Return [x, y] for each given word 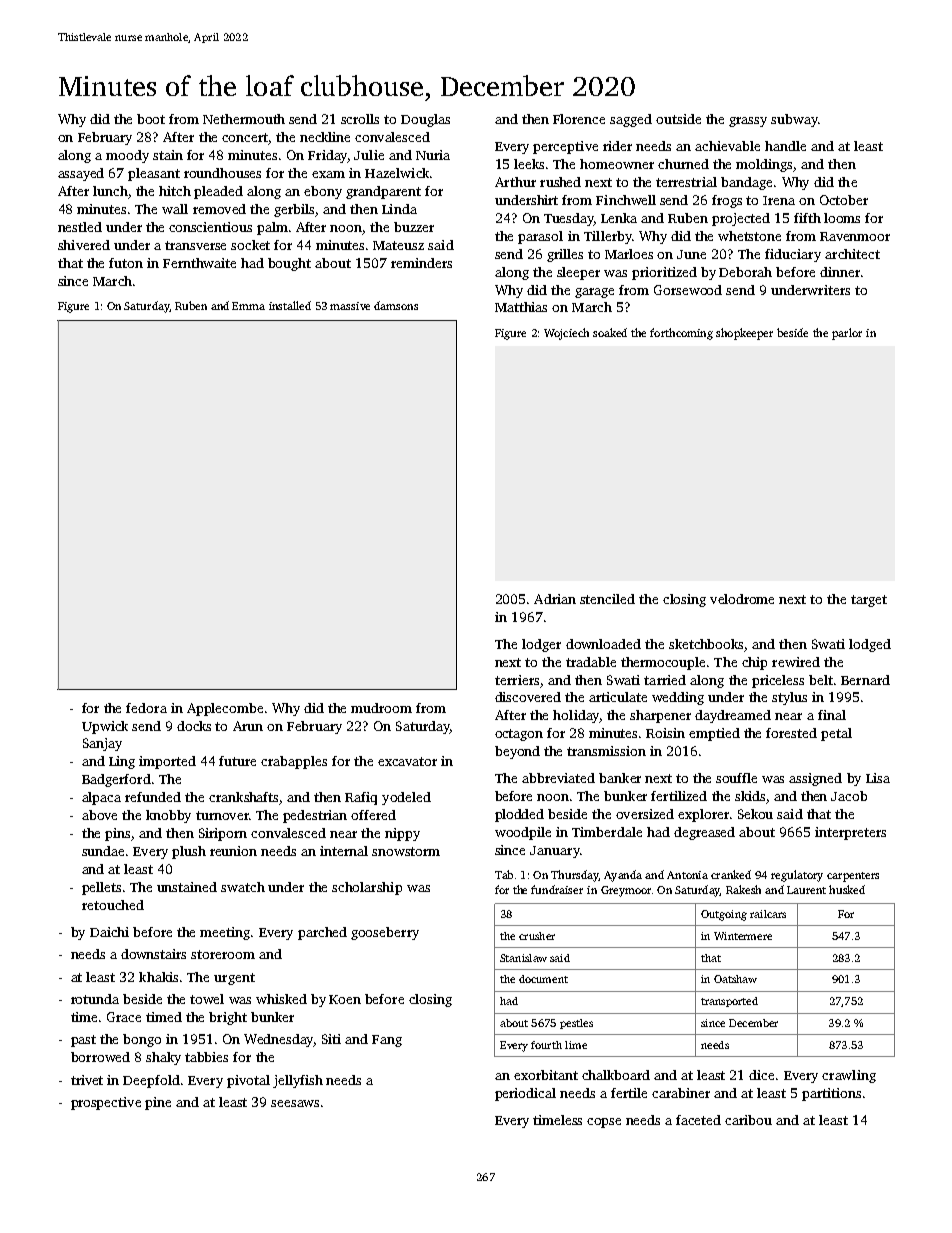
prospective [106, 1103]
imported [167, 762]
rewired [796, 662]
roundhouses [222, 173]
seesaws [295, 1103]
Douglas [425, 120]
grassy [748, 122]
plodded [519, 815]
